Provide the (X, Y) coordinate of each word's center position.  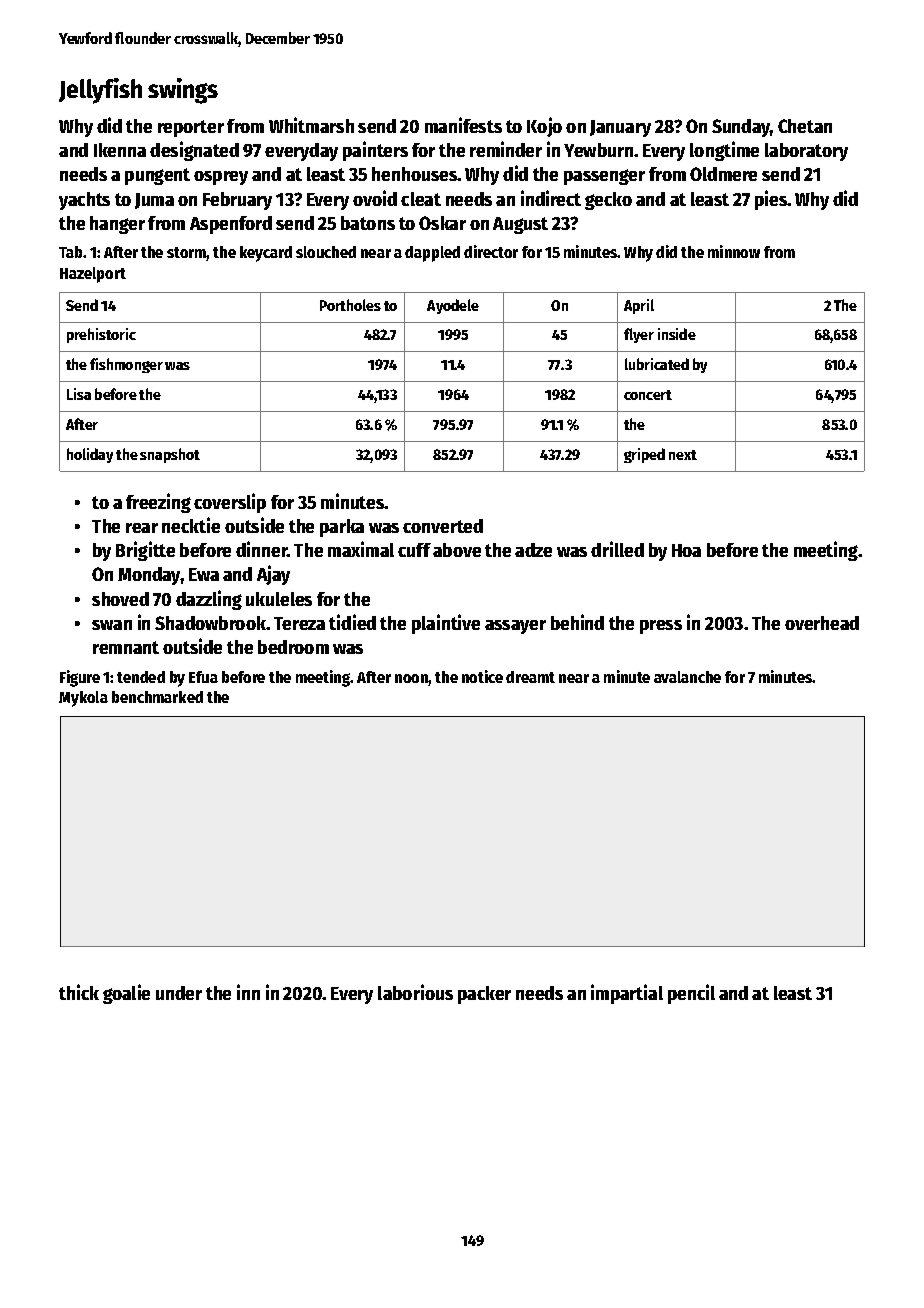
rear (142, 528)
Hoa (686, 550)
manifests (463, 125)
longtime (724, 151)
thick (79, 992)
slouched (326, 252)
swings (183, 91)
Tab (71, 252)
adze (533, 550)
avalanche (687, 677)
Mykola (83, 699)
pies (771, 200)
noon (412, 680)
